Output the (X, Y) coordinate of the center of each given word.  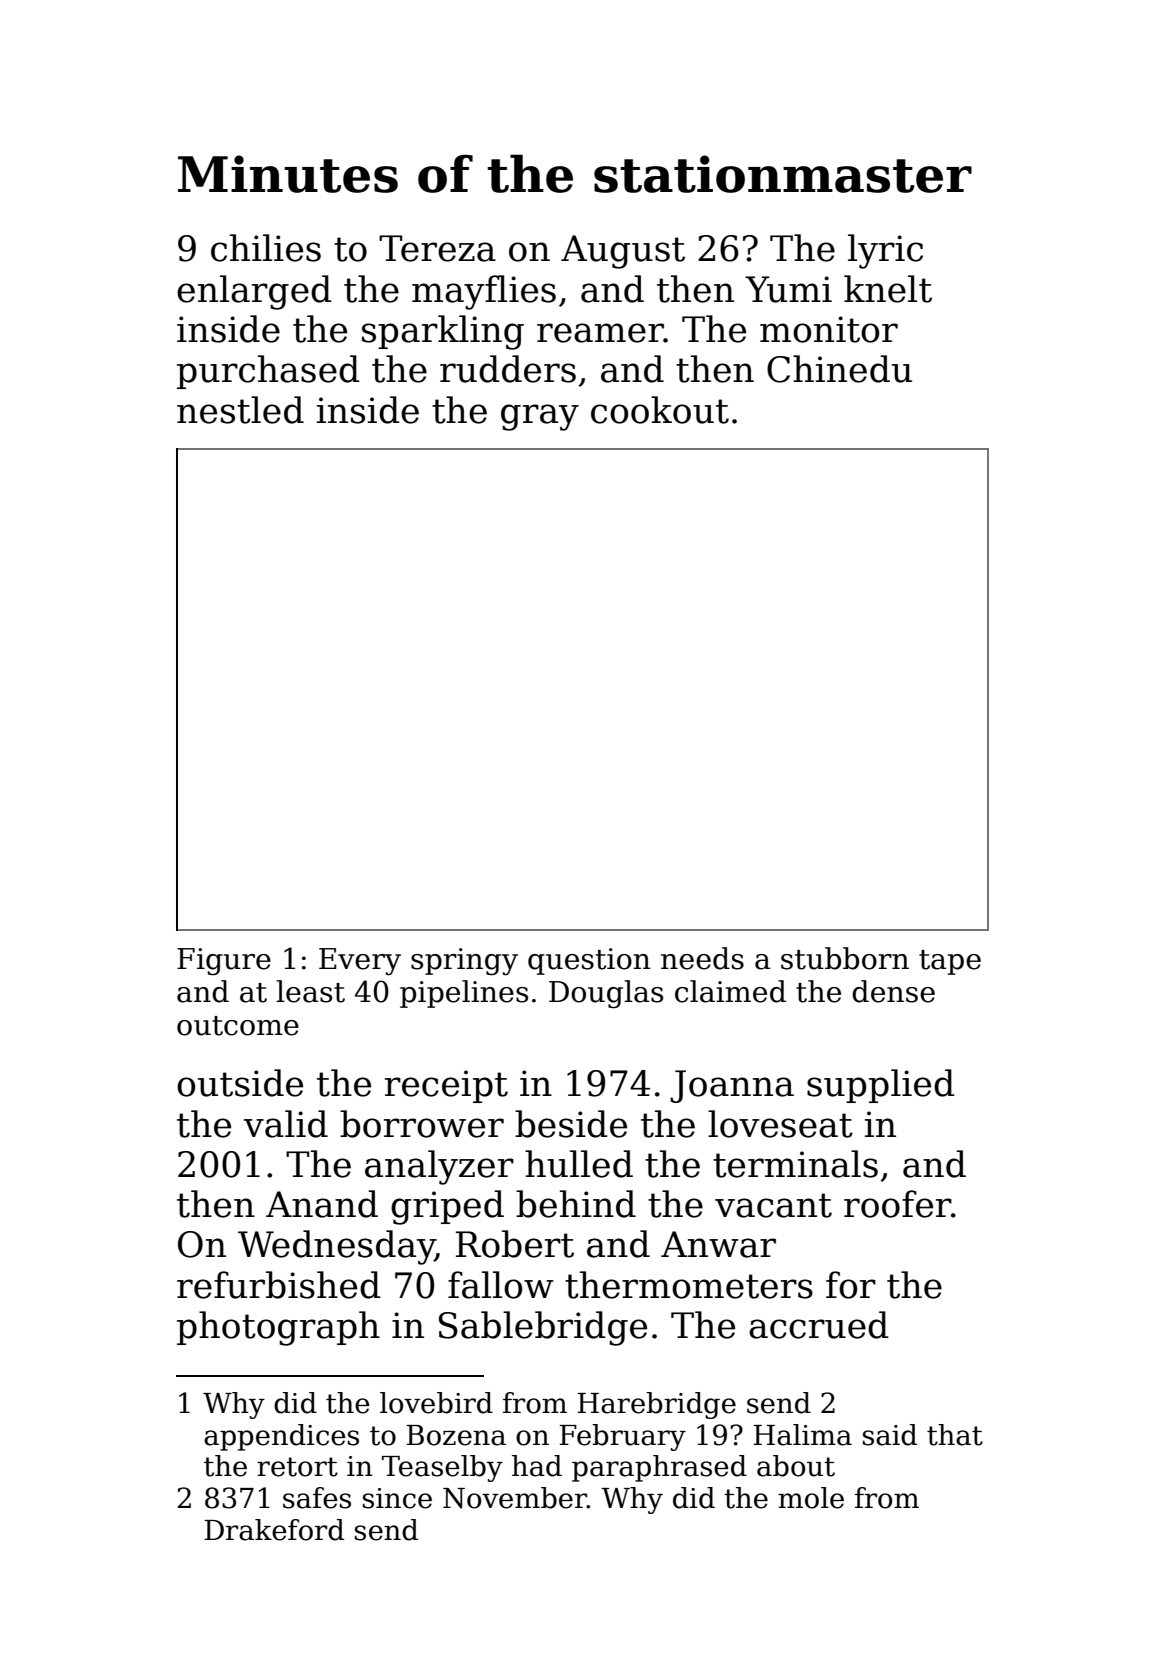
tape (950, 962)
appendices (281, 1437)
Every (360, 961)
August (623, 252)
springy (464, 961)
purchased (268, 372)
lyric (885, 251)
